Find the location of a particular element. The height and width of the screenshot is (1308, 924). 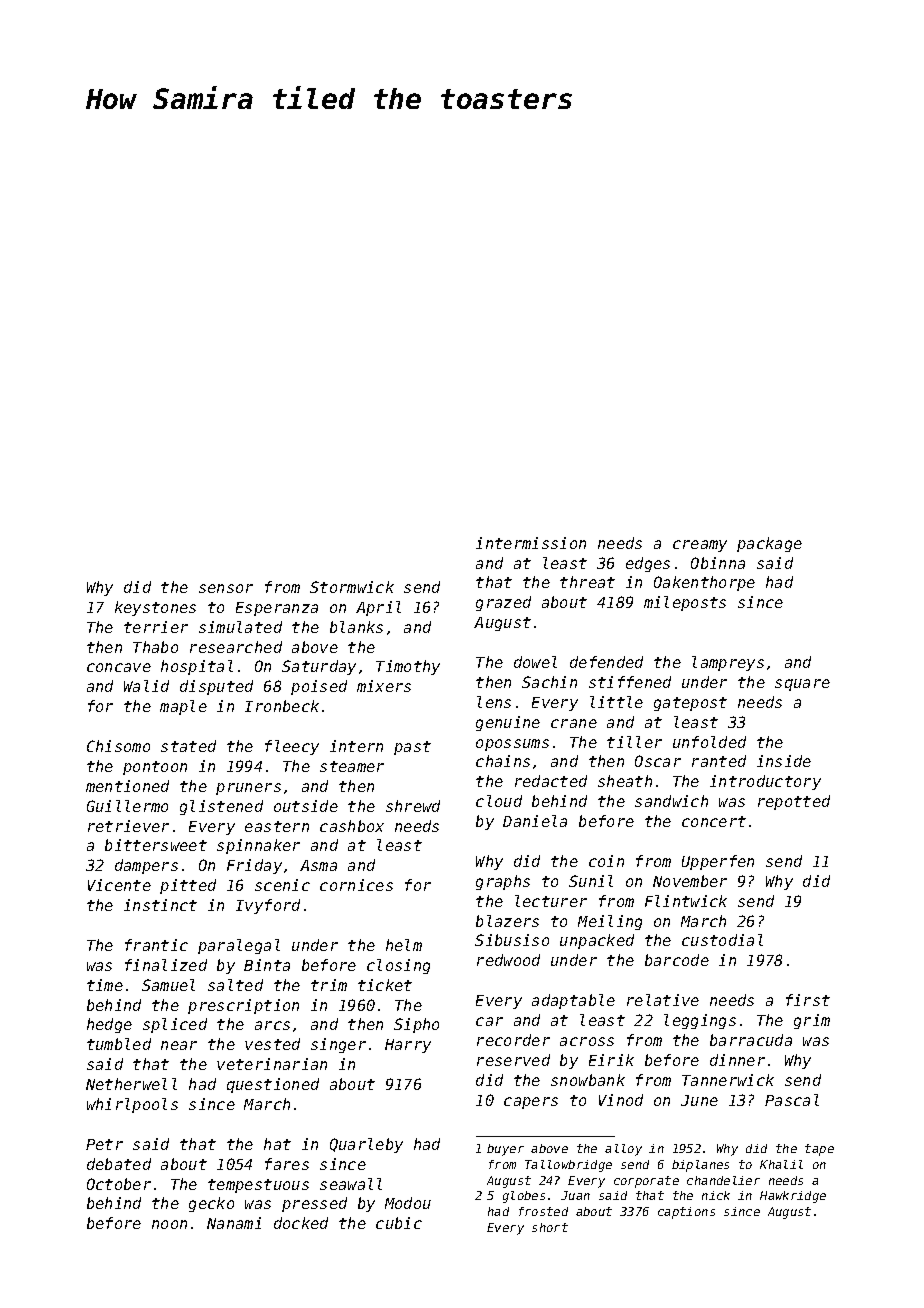

singer is located at coordinates (338, 1045).
